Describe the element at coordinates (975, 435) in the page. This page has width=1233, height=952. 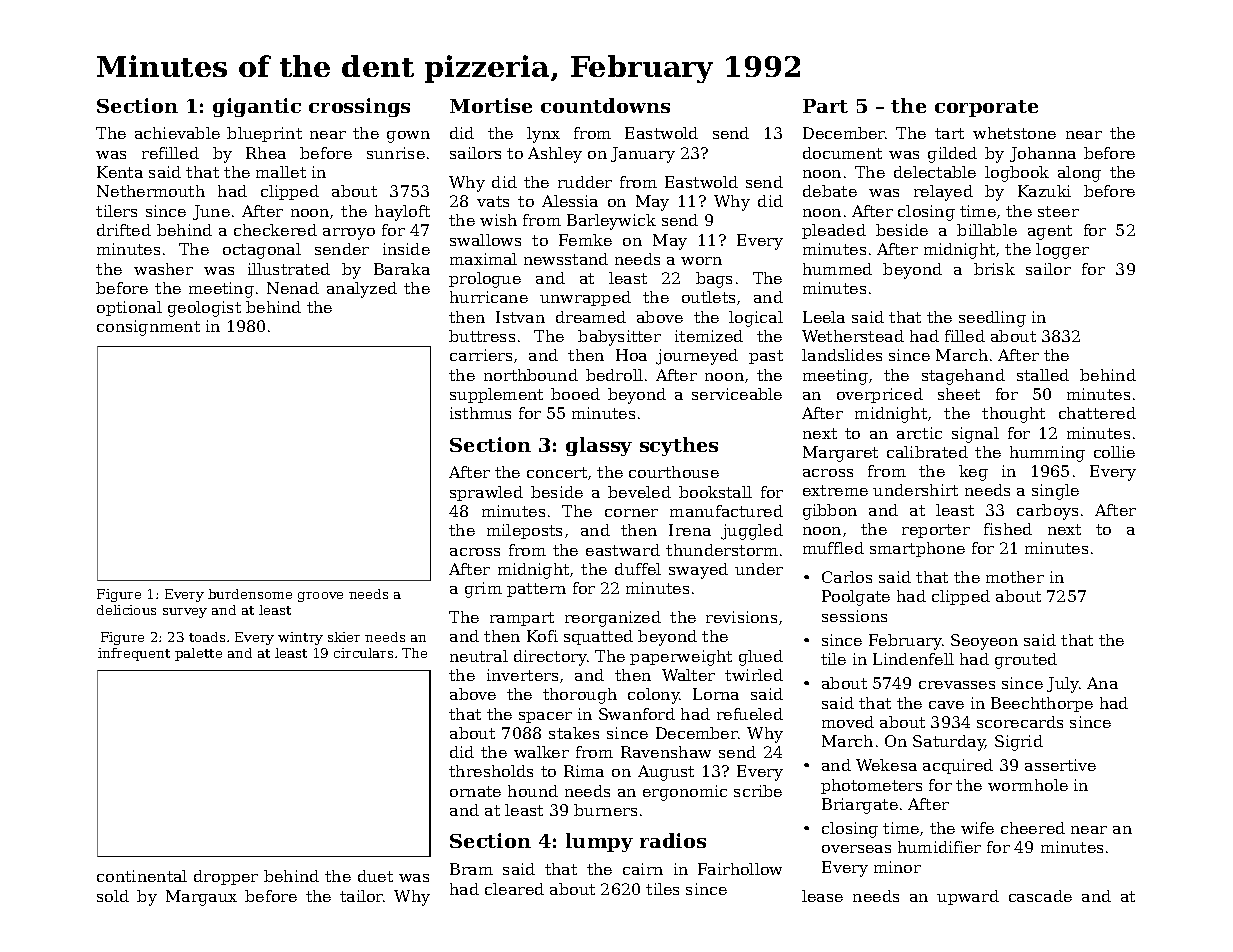
I see `signal` at that location.
